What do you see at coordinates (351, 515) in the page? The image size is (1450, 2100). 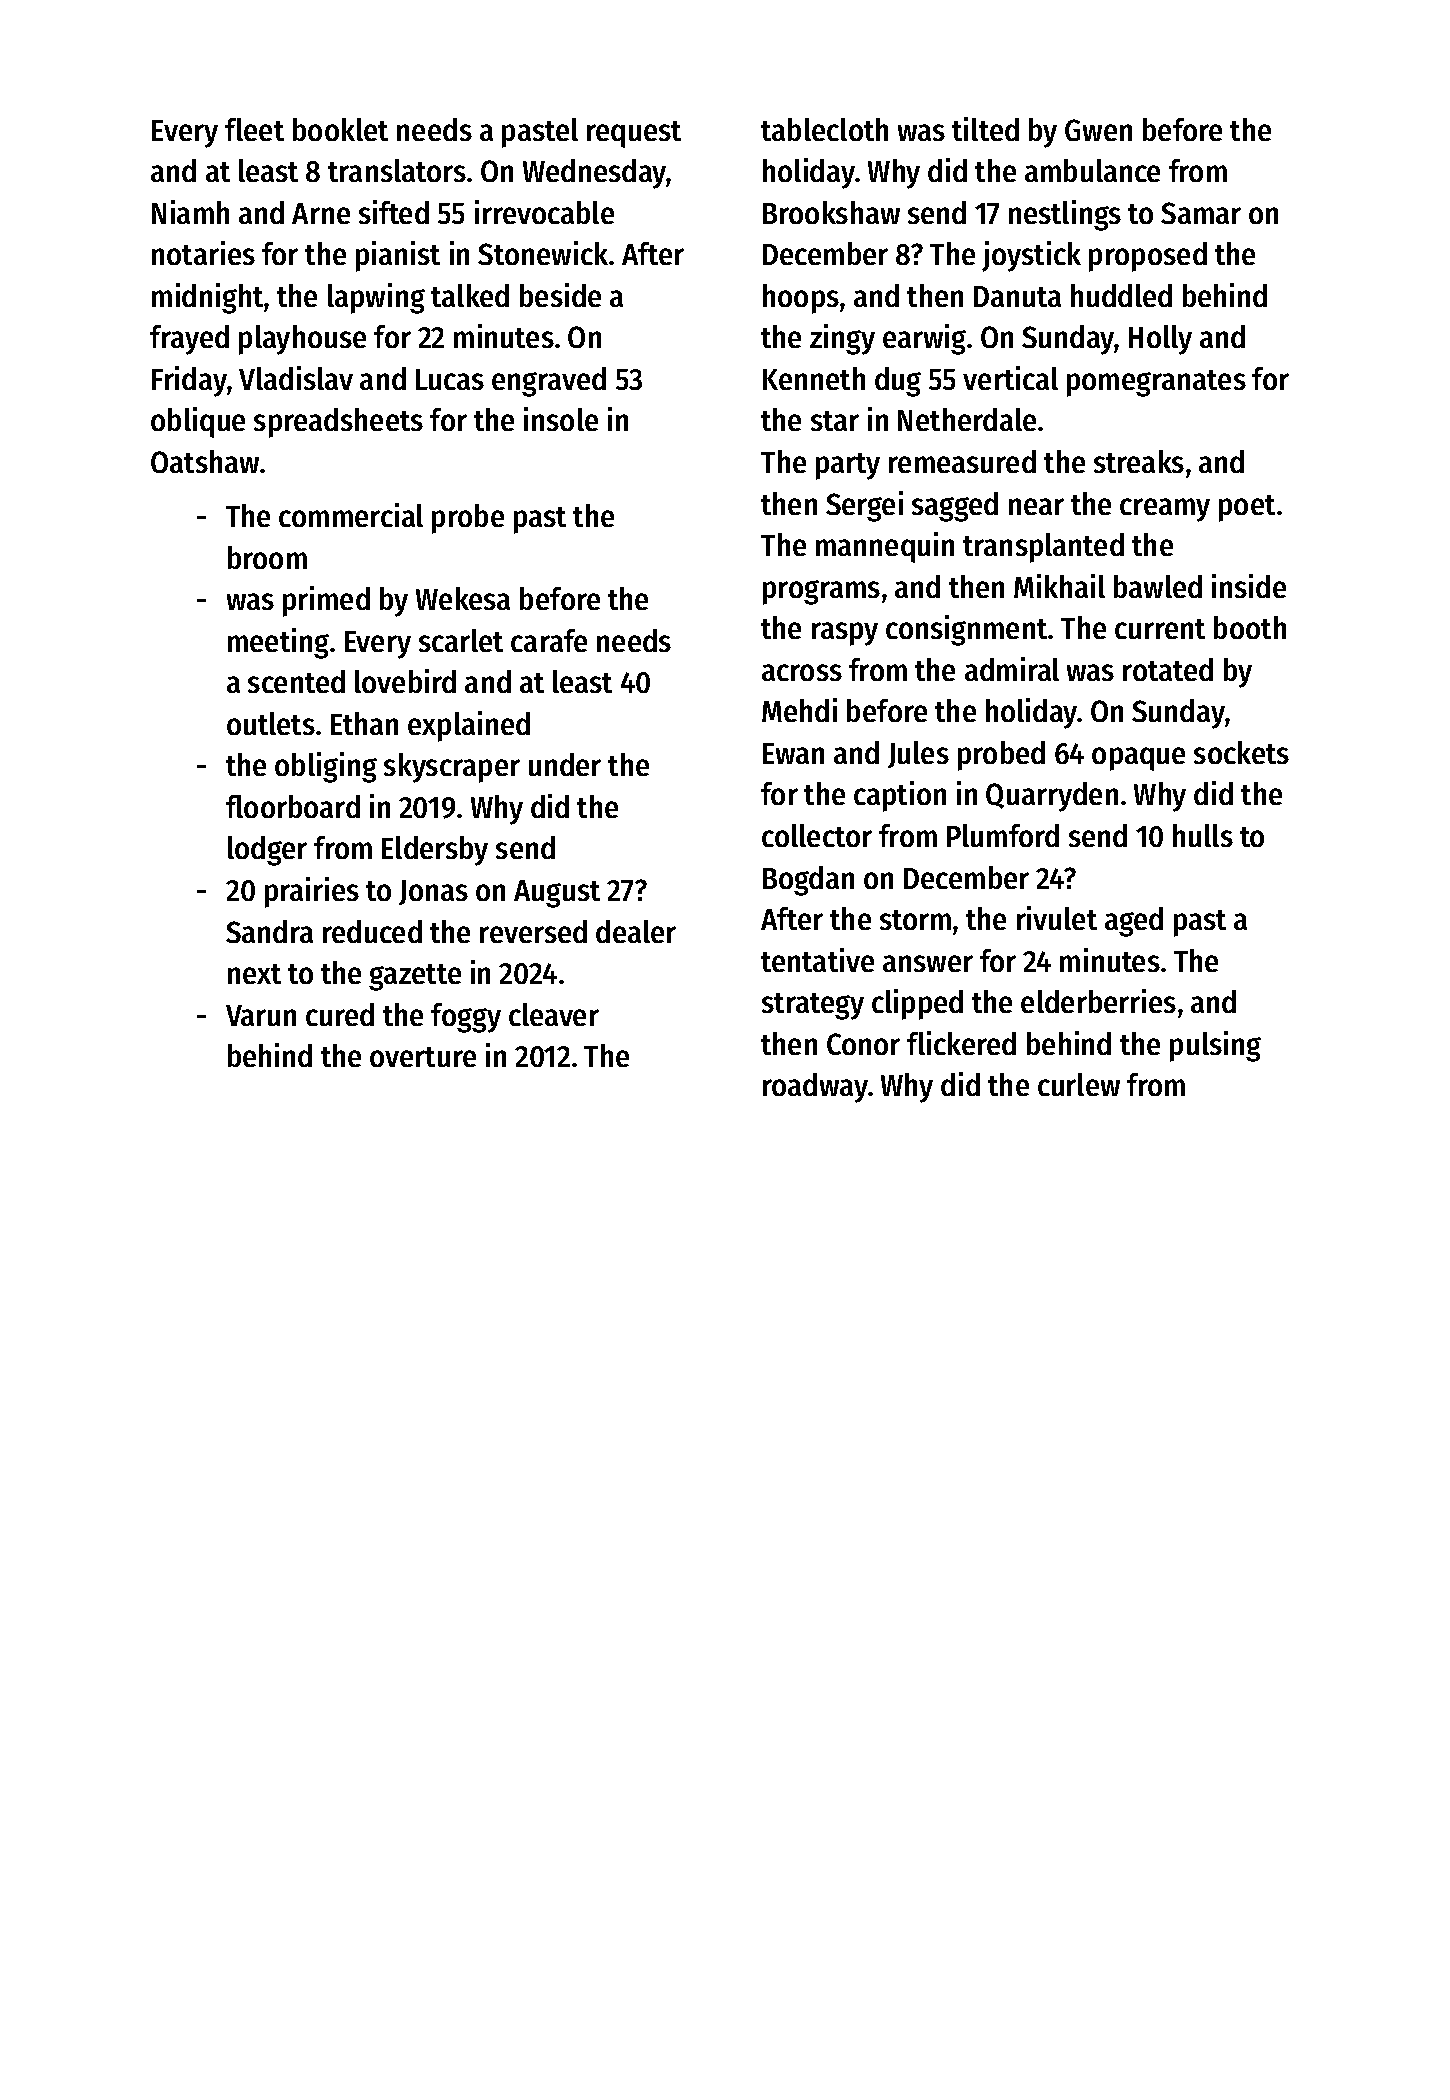 I see `commercial` at bounding box center [351, 515].
